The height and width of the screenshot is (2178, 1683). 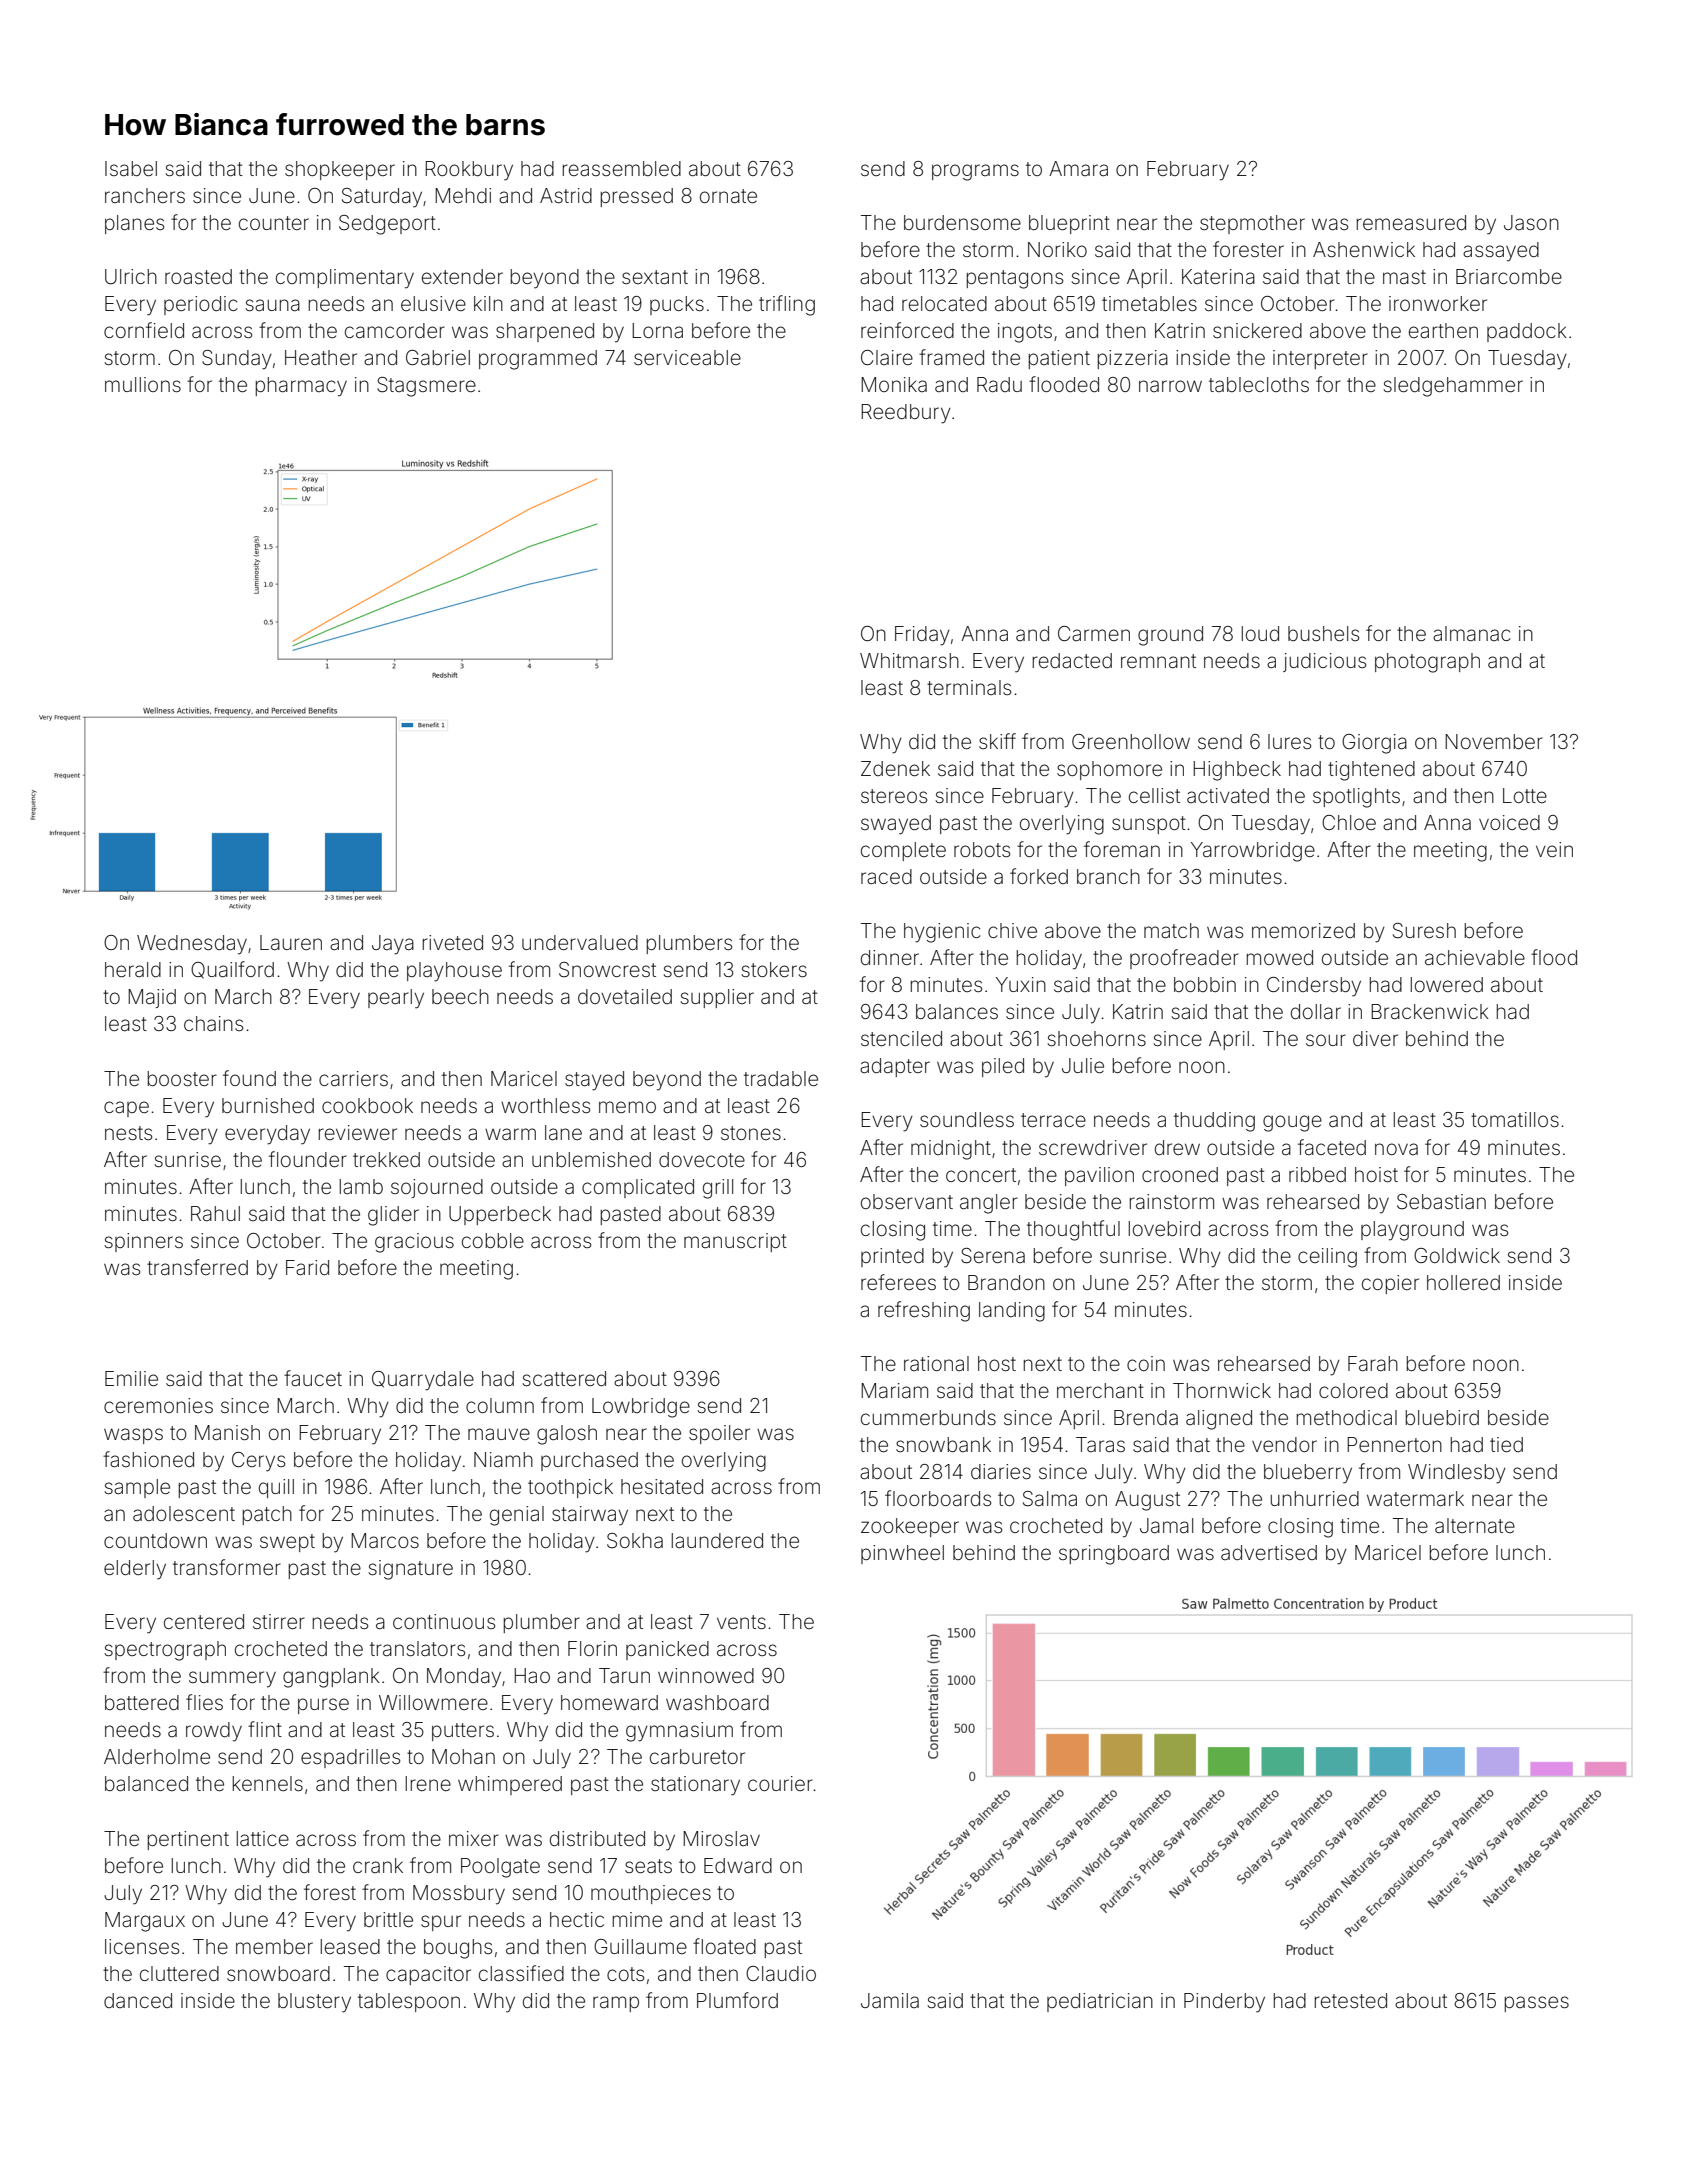 What do you see at coordinates (426, 387) in the screenshot?
I see `Stagsmere` at bounding box center [426, 387].
